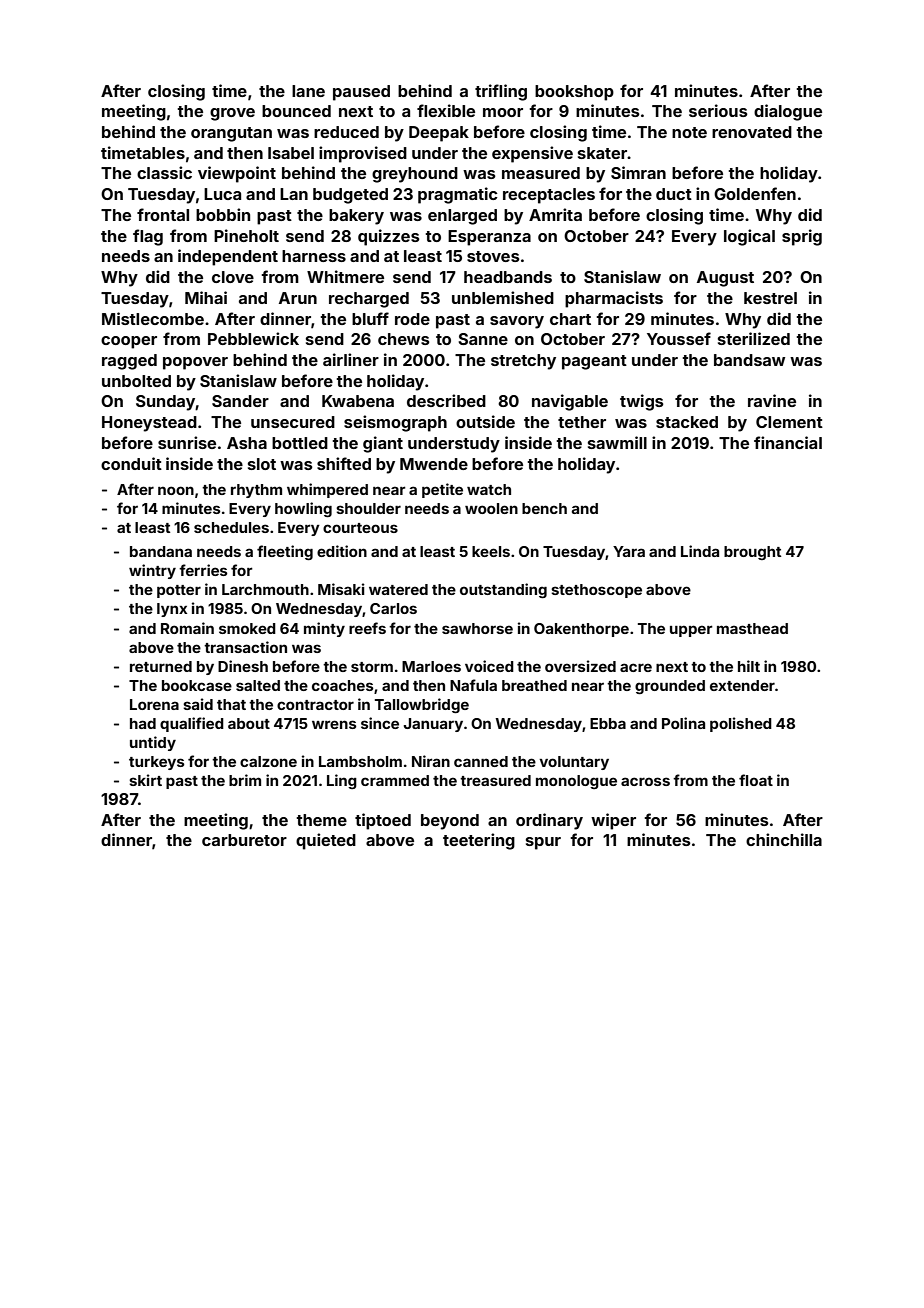 The width and height of the image is (924, 1308). What do you see at coordinates (788, 442) in the image?
I see `financial` at bounding box center [788, 442].
